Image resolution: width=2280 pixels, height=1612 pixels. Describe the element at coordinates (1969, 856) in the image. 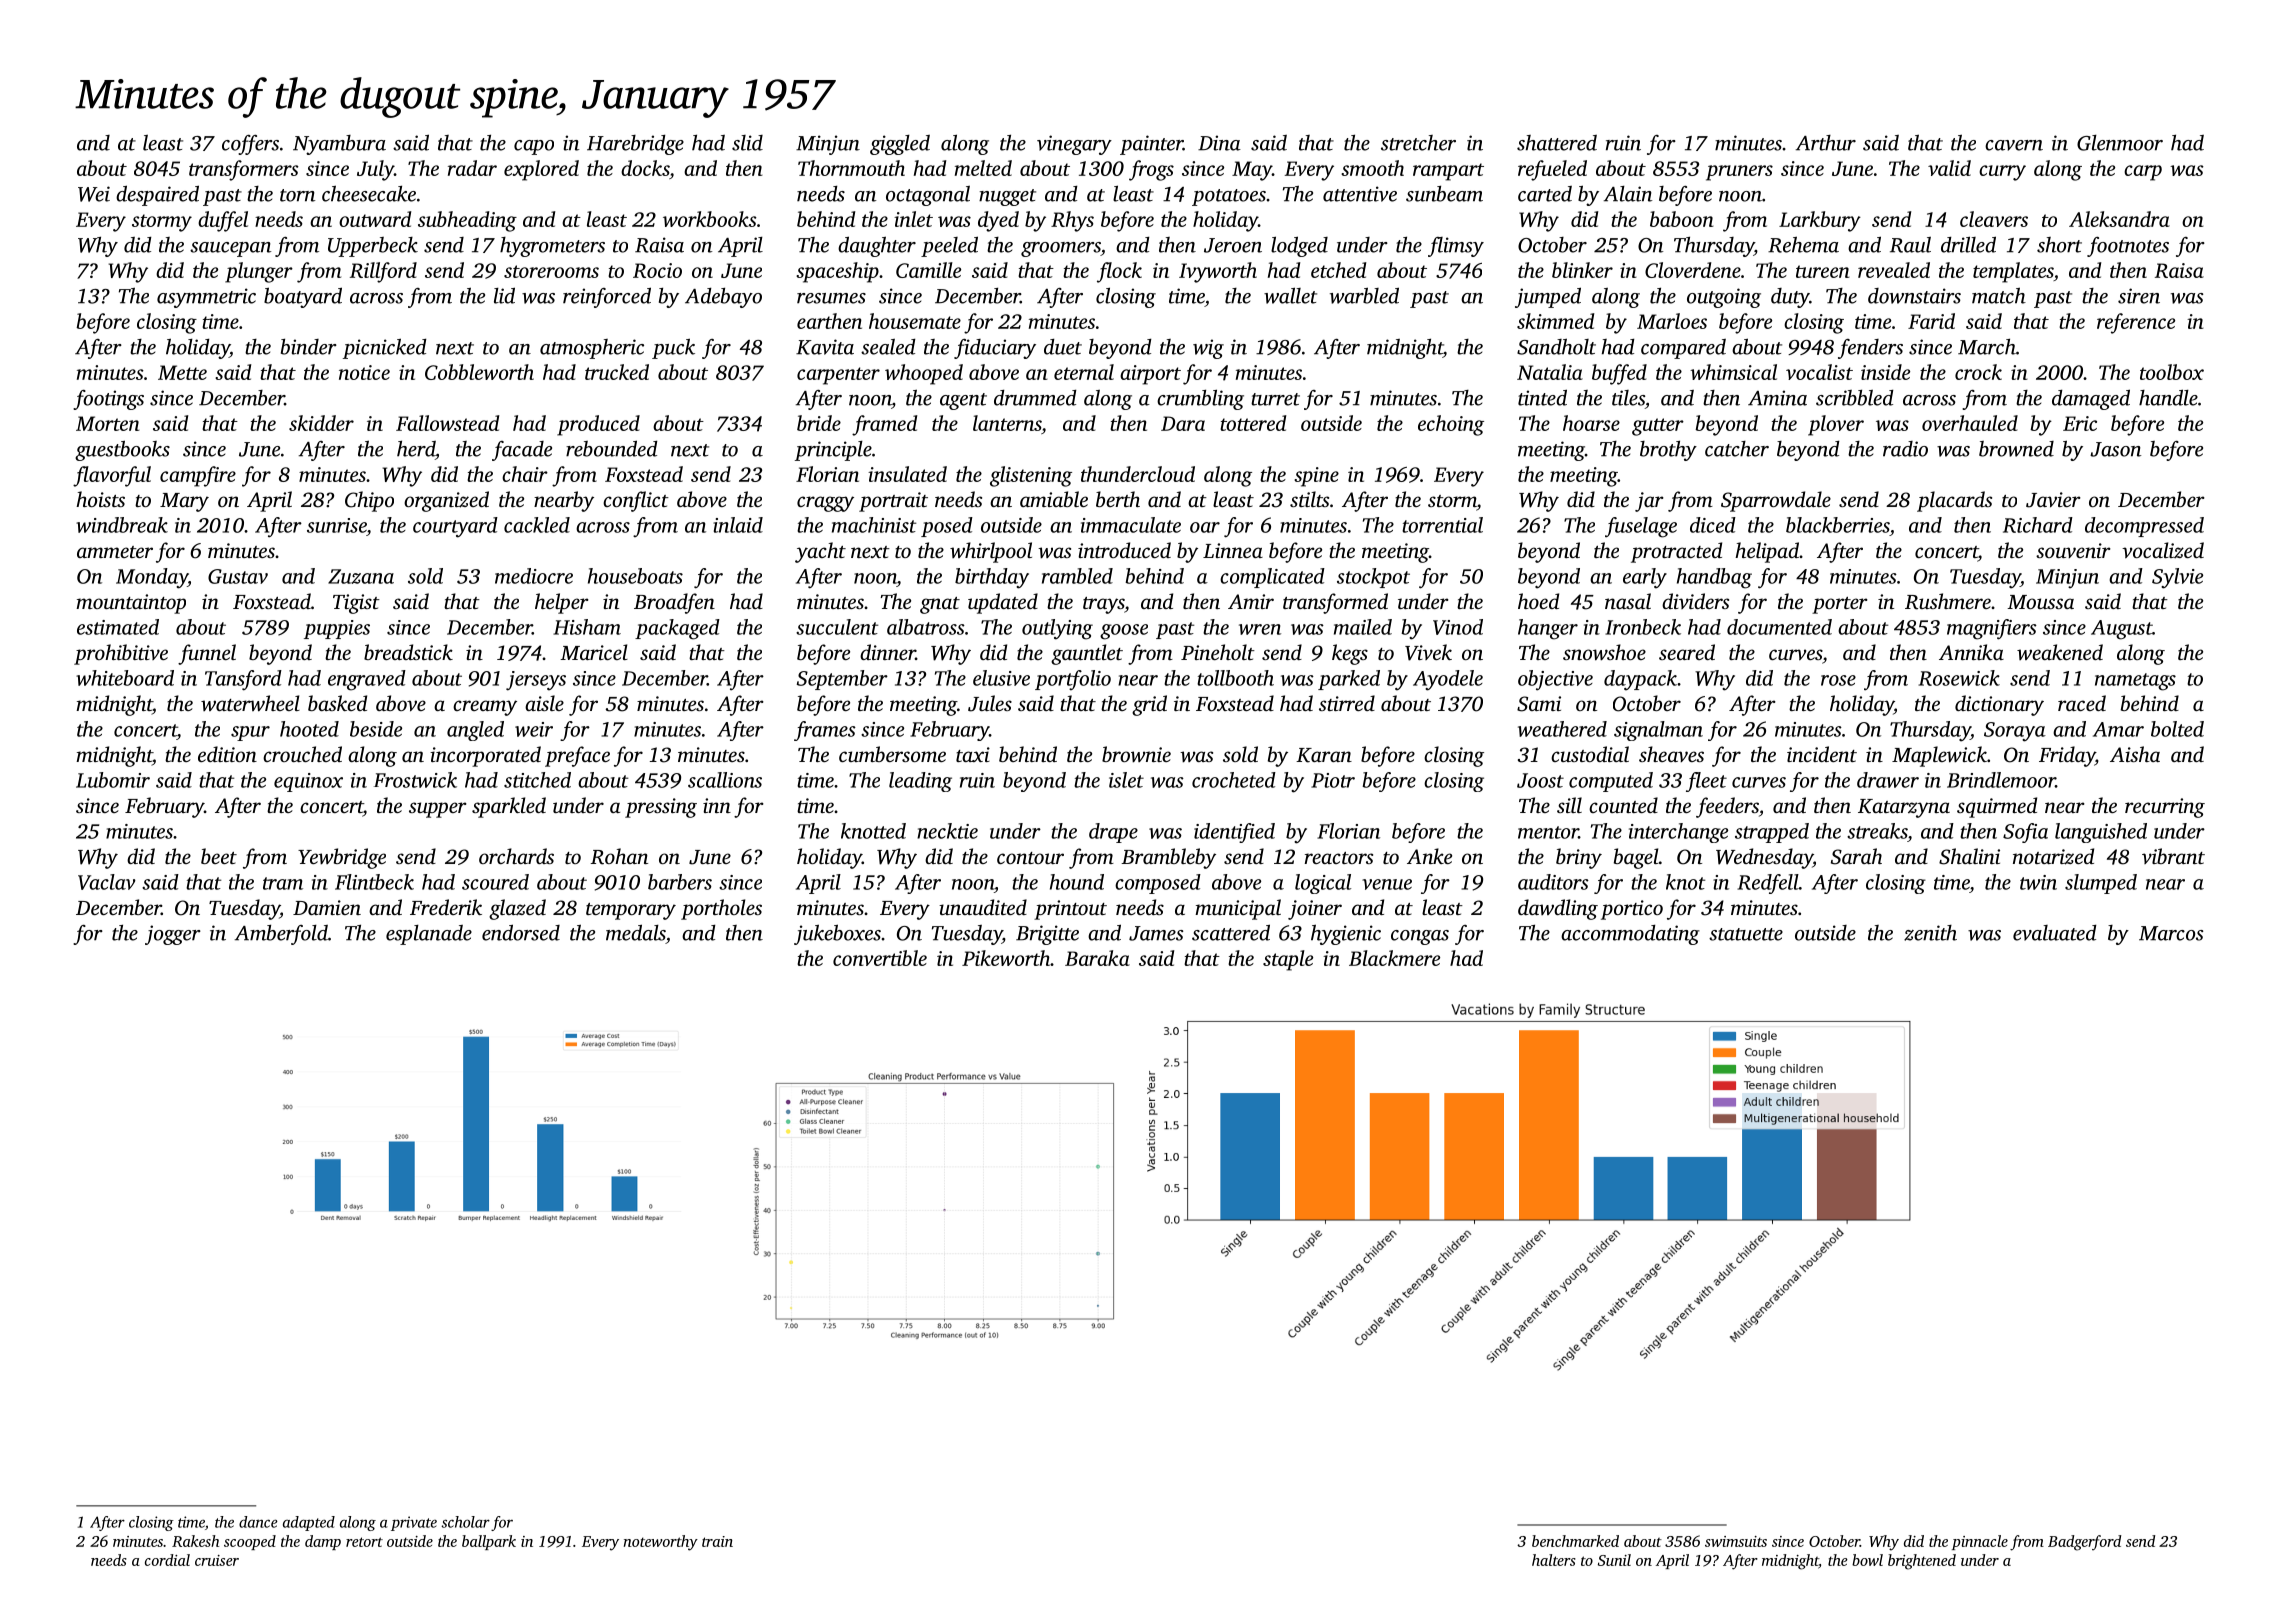

I see `Shalini` at that location.
